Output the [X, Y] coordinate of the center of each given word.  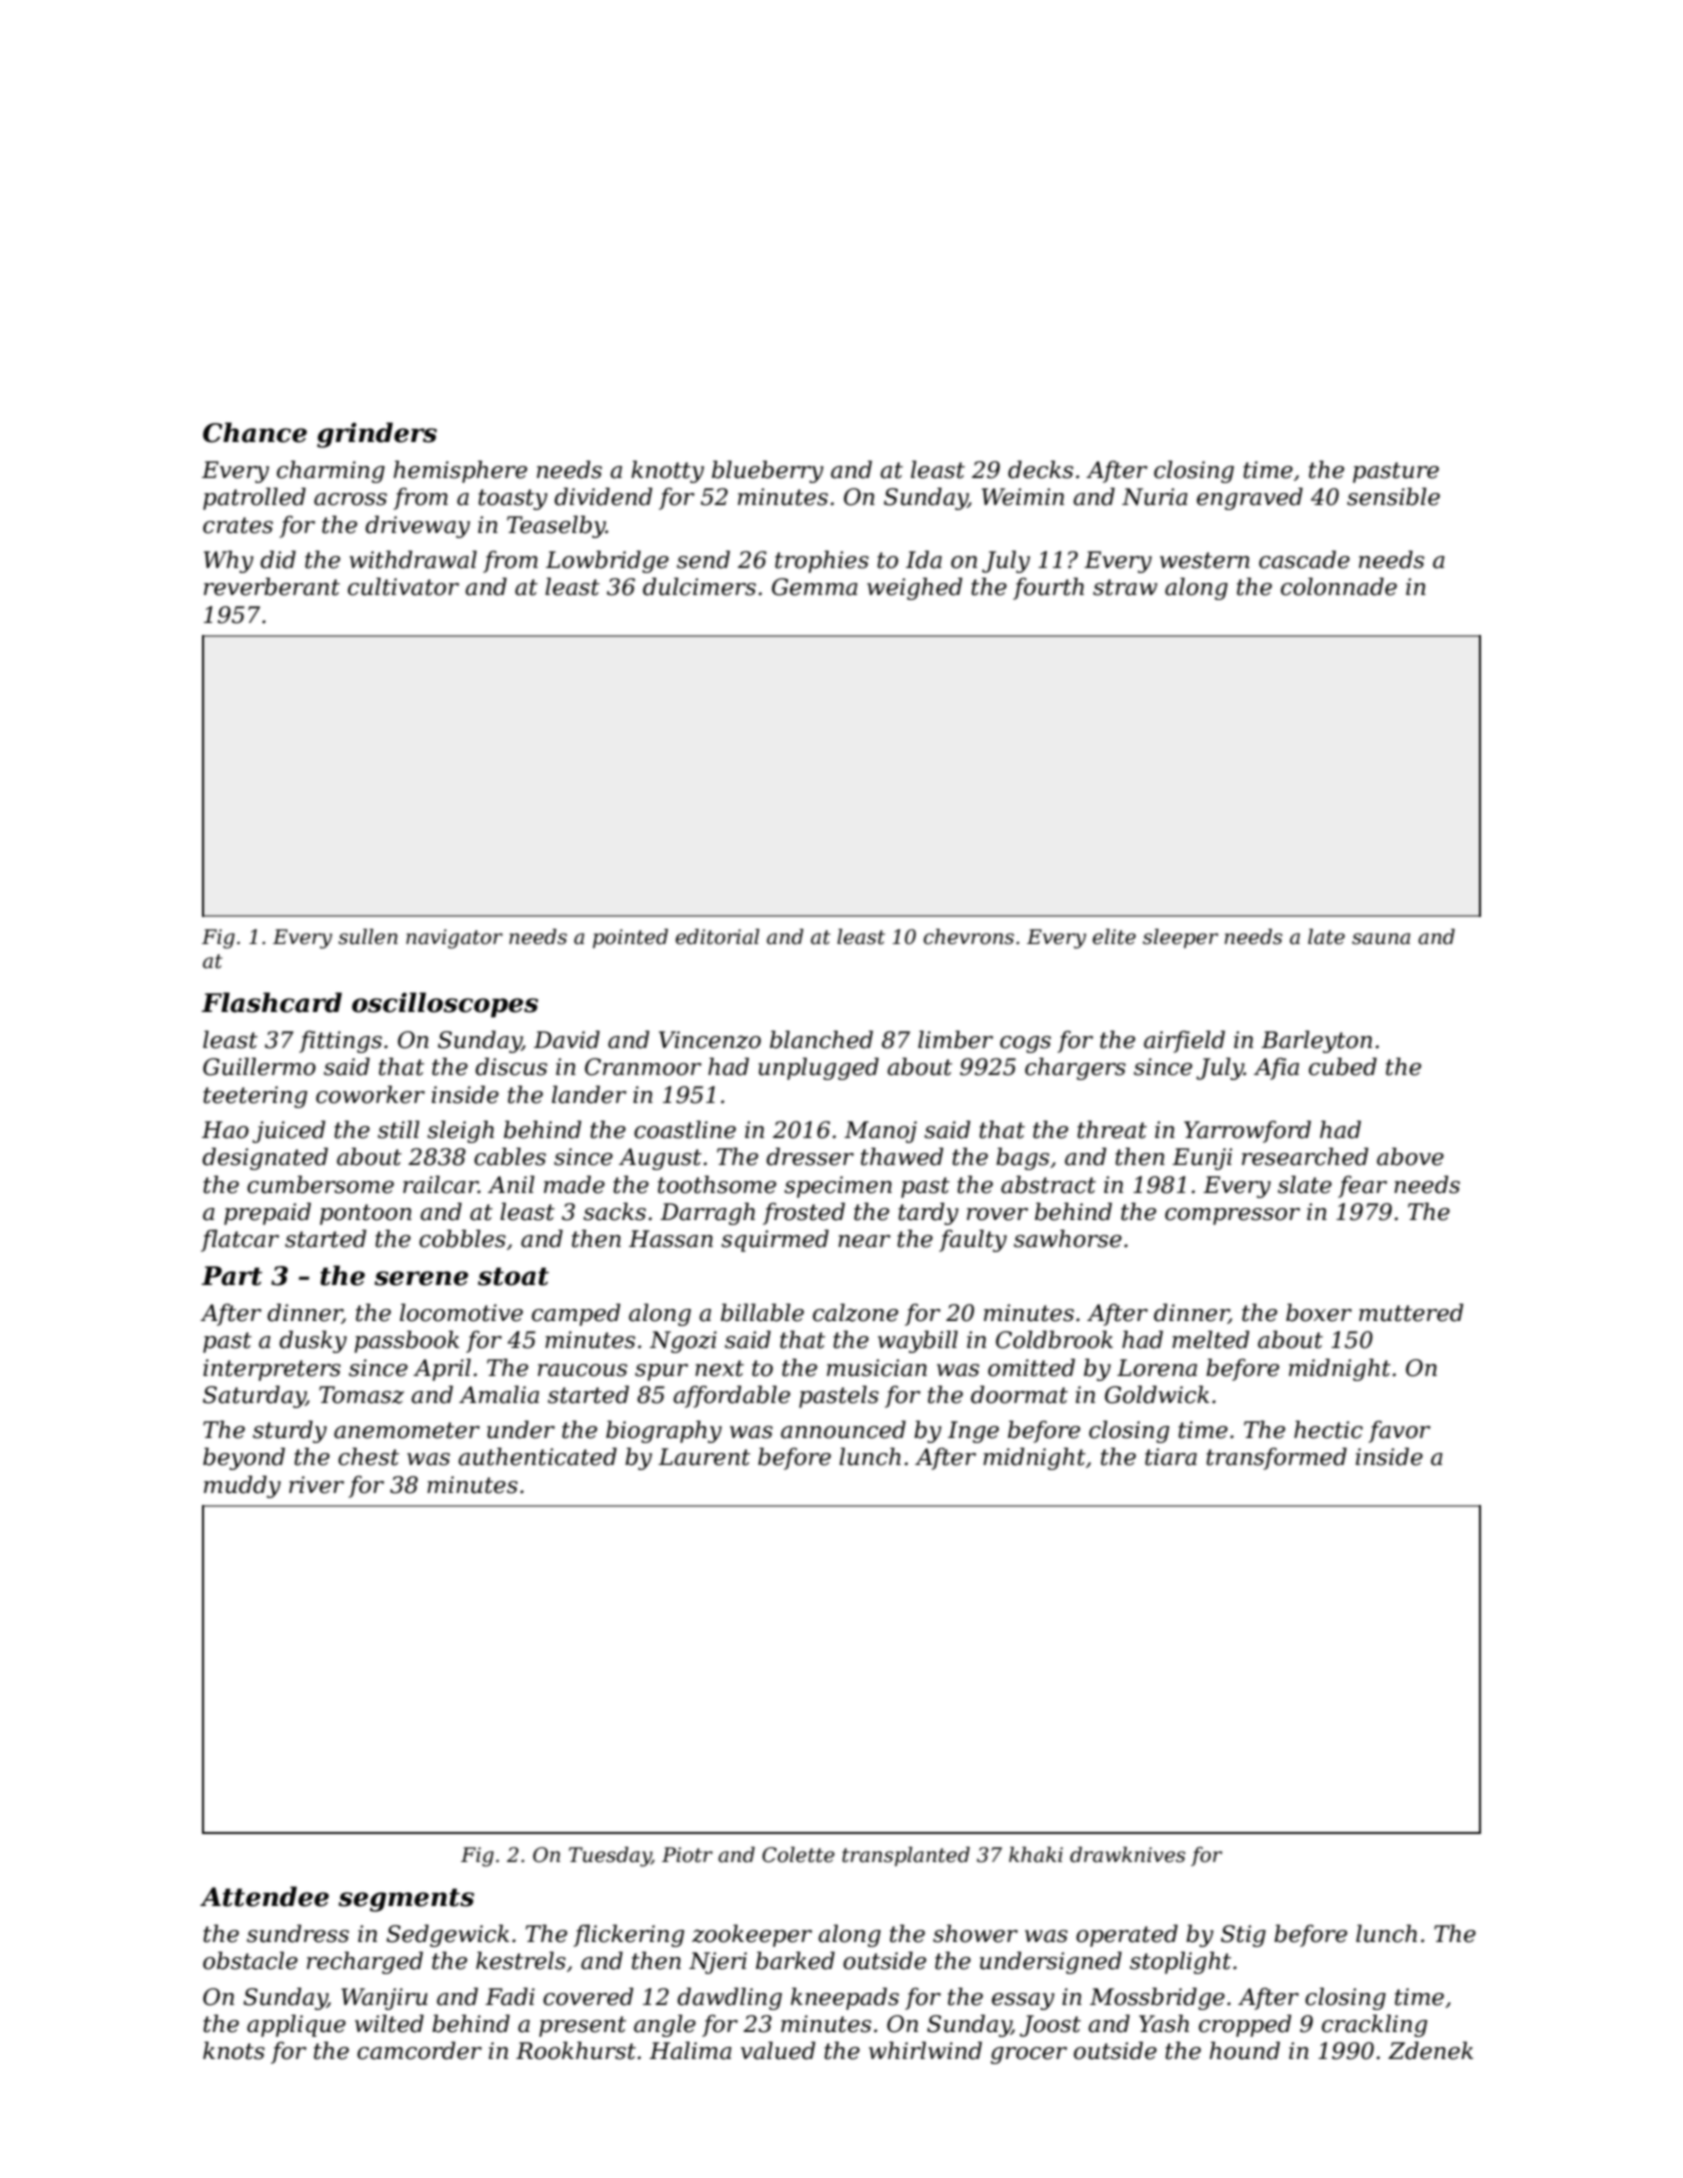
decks [1040, 469]
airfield [1184, 1041]
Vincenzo [710, 1040]
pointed [630, 938]
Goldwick [1157, 1394]
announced [843, 1429]
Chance [255, 432]
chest [368, 1456]
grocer [1029, 2055]
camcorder [419, 2050]
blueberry [768, 471]
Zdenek [1430, 2050]
